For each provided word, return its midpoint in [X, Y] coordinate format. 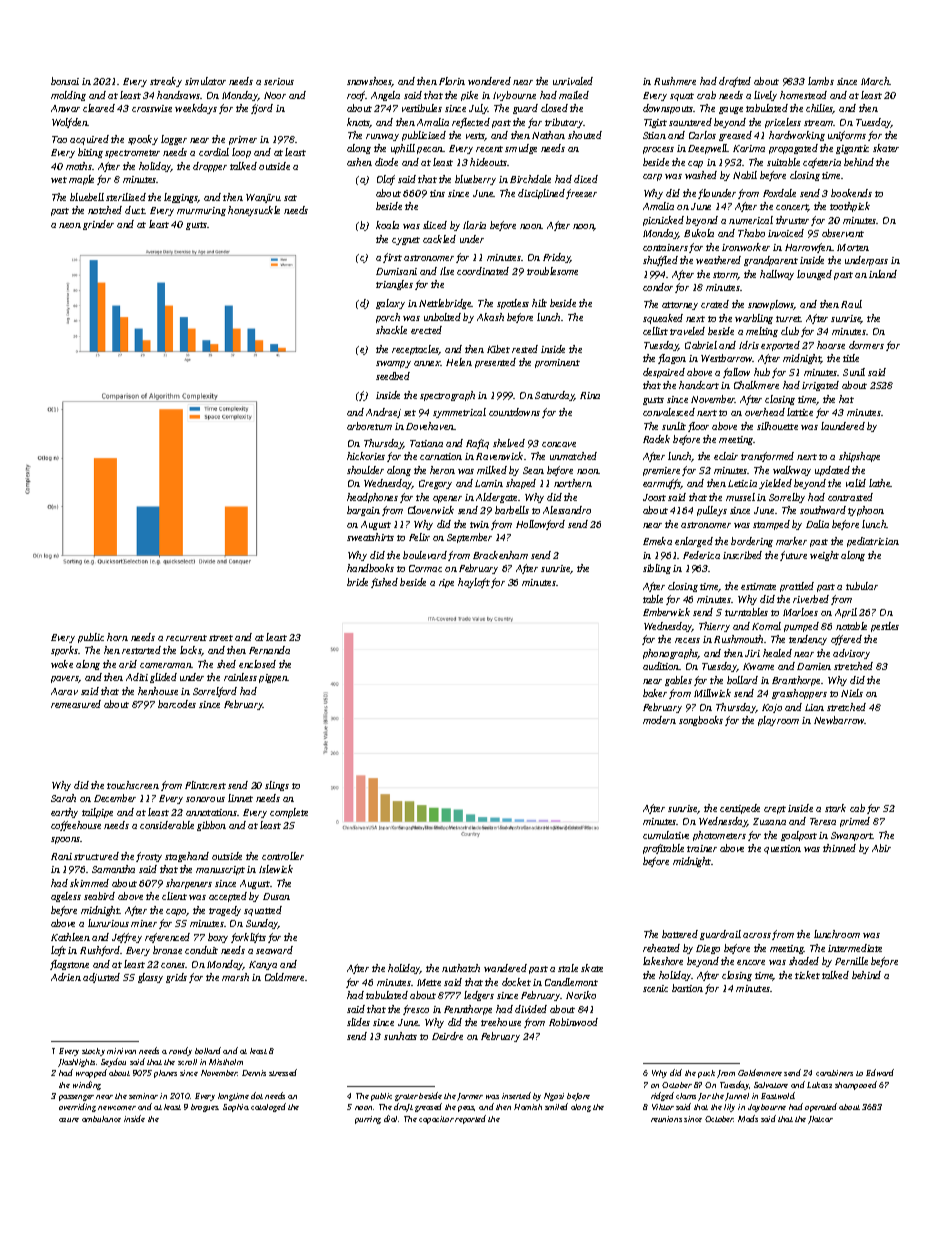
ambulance [101, 1119]
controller [283, 856]
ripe [446, 583]
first [392, 258]
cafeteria [822, 163]
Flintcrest [205, 785]
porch [388, 318]
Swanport [852, 836]
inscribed [742, 555]
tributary [564, 123]
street [221, 638]
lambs [821, 81]
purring [368, 1120]
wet [59, 180]
